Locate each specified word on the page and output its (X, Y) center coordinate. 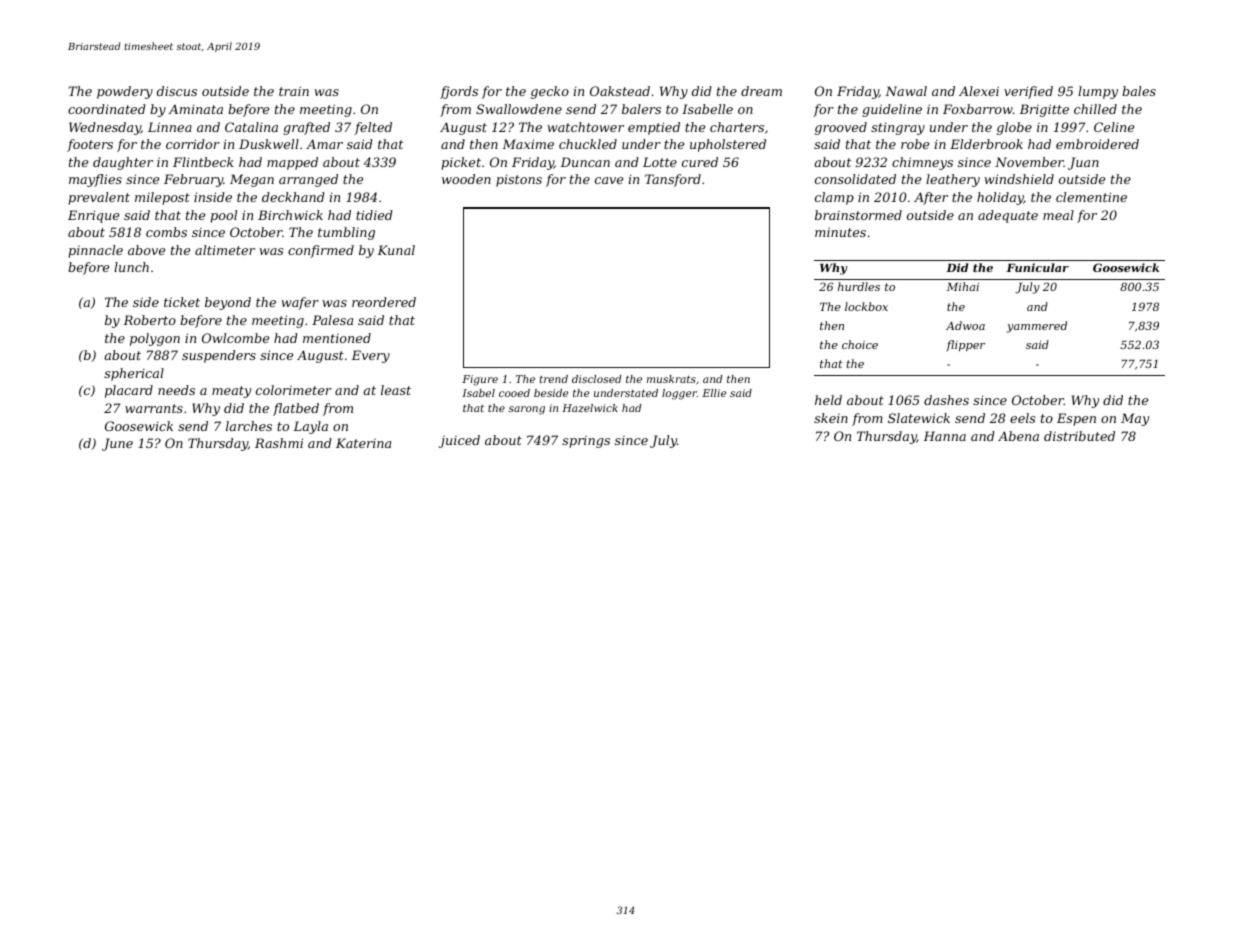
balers (641, 109)
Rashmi (279, 443)
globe (1014, 128)
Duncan (585, 162)
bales (1139, 91)
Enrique (93, 216)
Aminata (195, 109)
